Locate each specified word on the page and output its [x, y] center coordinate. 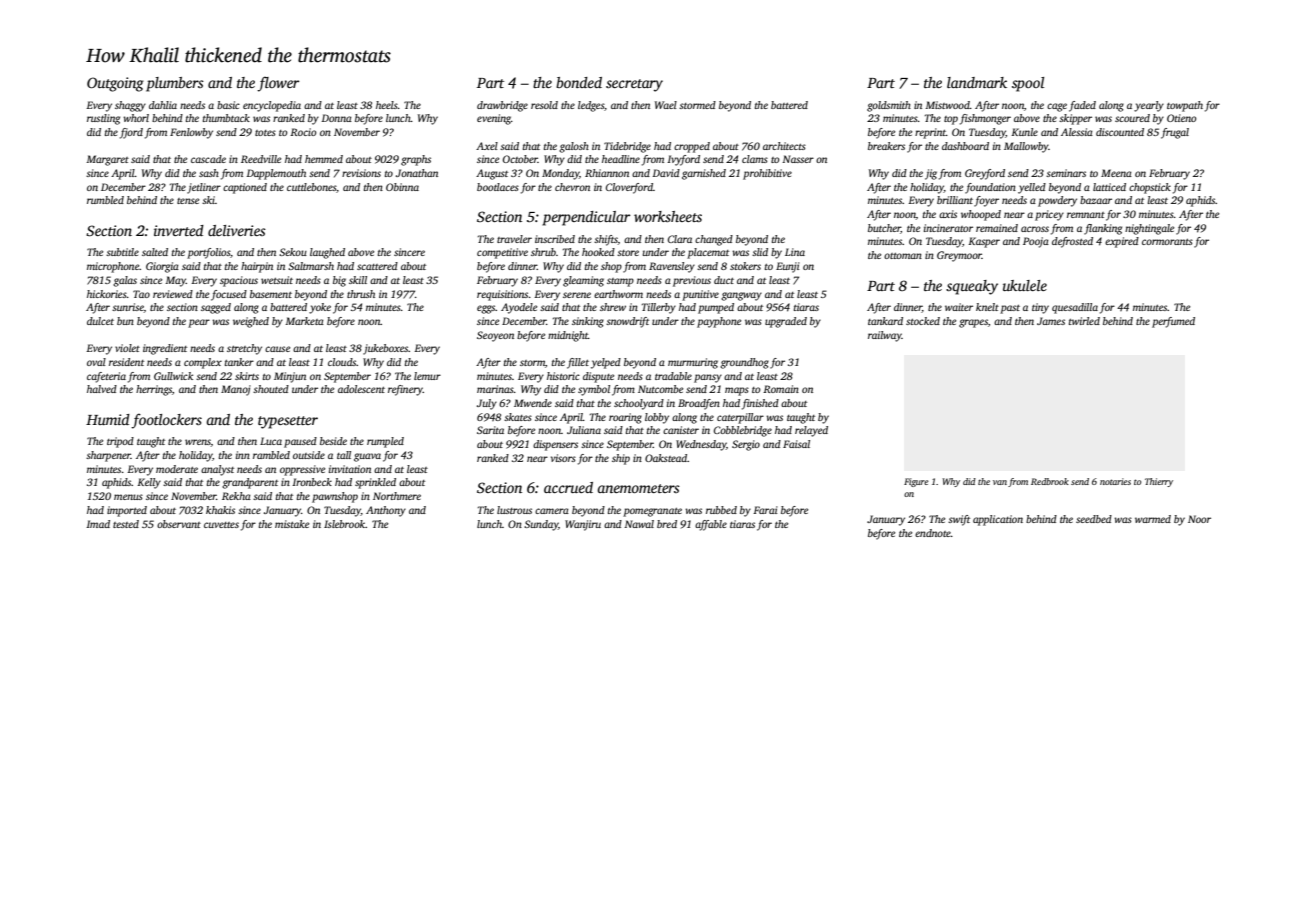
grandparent [250, 483]
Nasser [798, 159]
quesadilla [1075, 308]
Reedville [261, 159]
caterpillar [740, 418]
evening [494, 119]
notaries [1115, 481]
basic [228, 105]
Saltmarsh [311, 266]
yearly [1149, 106]
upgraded [786, 322]
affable [711, 525]
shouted [271, 389]
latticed [1109, 187]
